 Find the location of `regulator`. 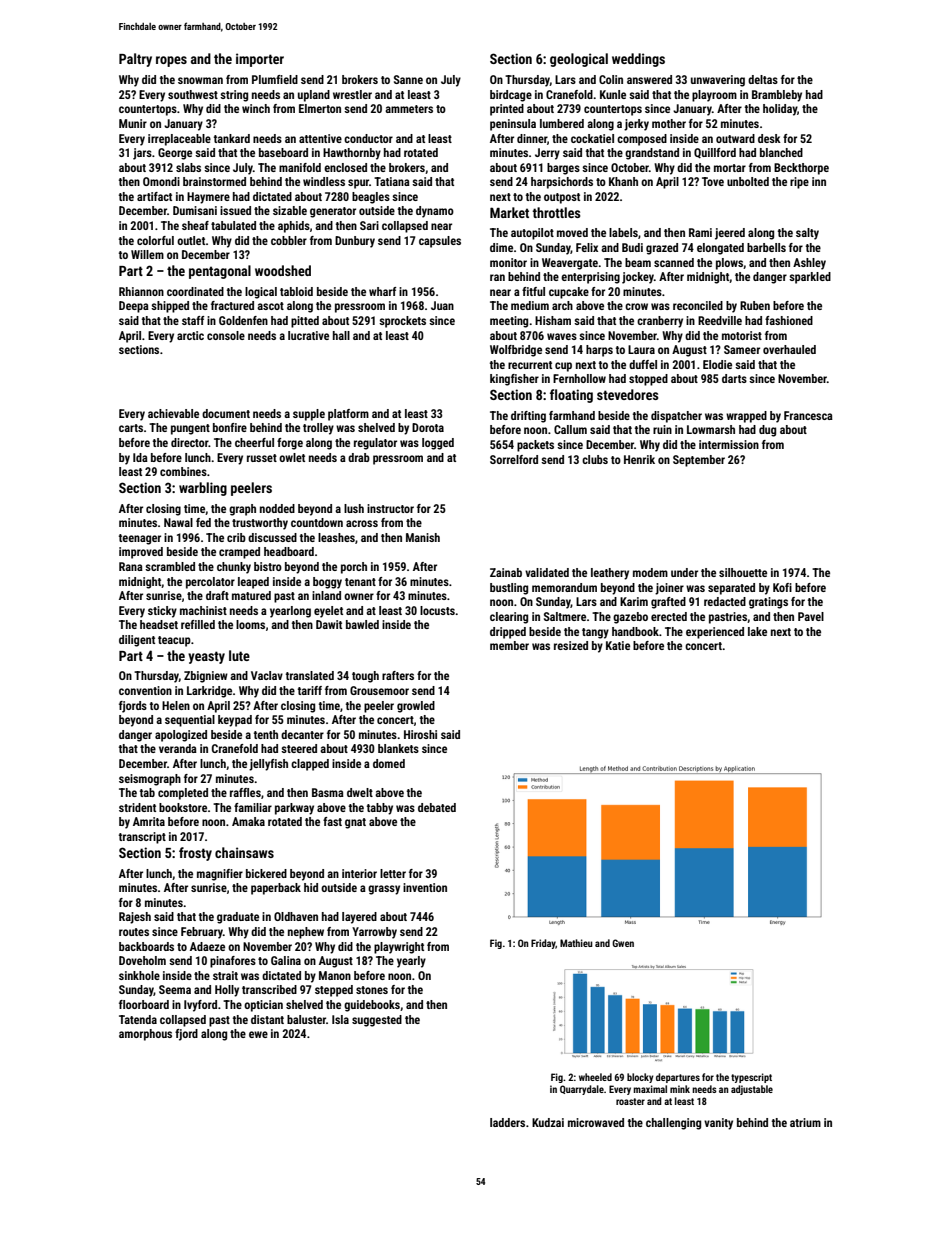

regulator is located at coordinates (375, 444).
